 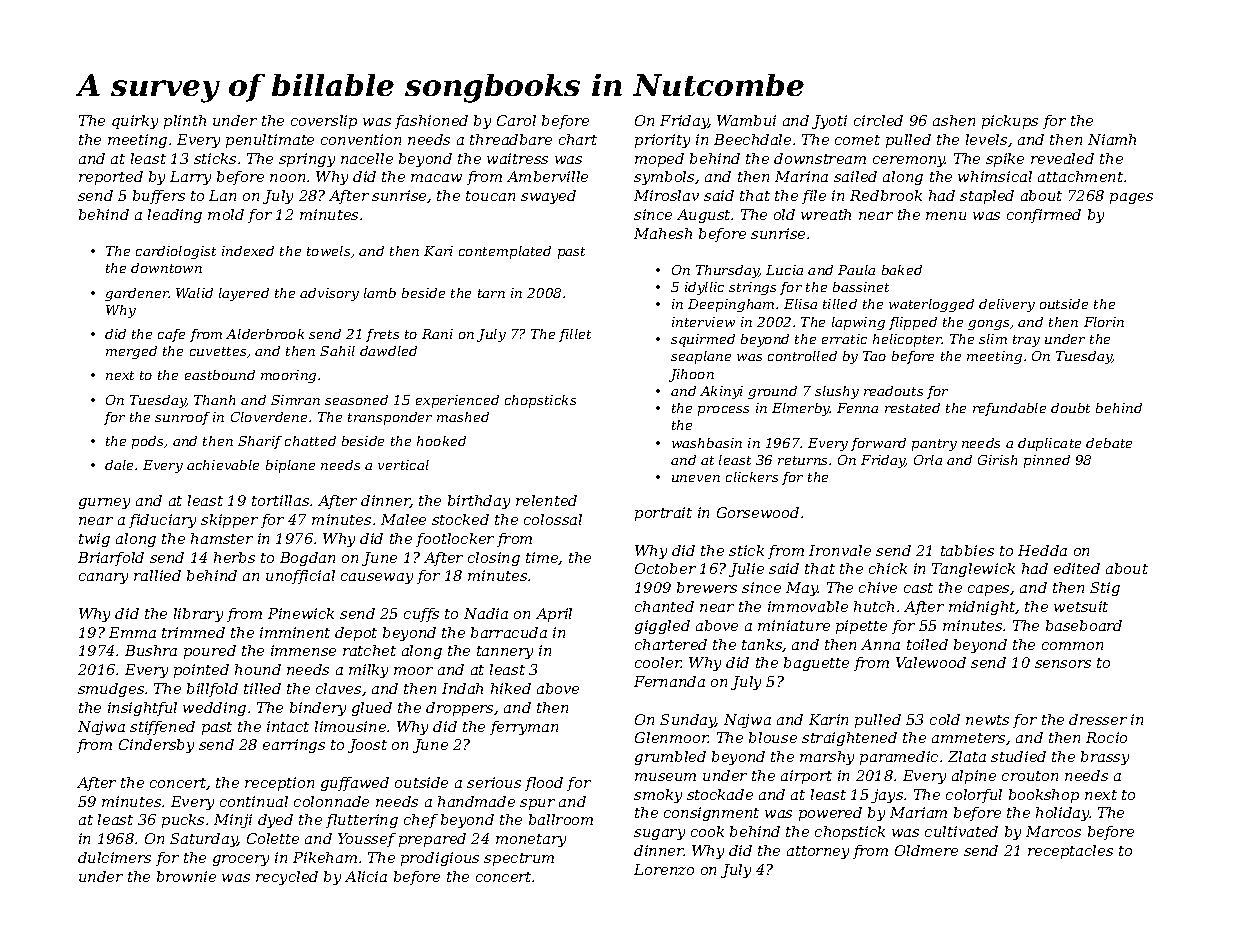 I want to click on fillet, so click(x=575, y=335).
